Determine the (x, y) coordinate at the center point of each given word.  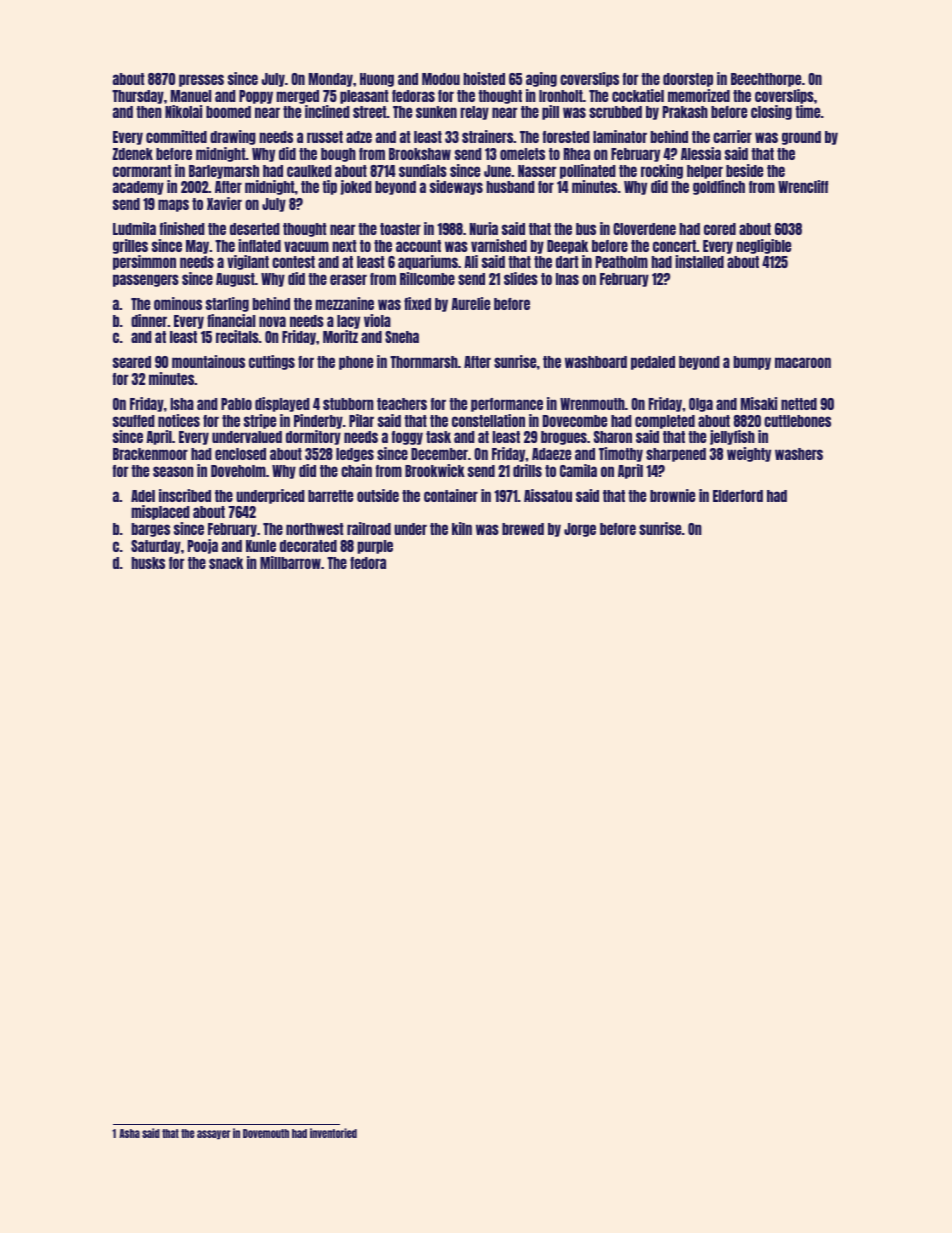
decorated (308, 546)
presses (201, 80)
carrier (732, 136)
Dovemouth (266, 1133)
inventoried (333, 1133)
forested (566, 137)
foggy (407, 438)
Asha (129, 1133)
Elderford (738, 496)
